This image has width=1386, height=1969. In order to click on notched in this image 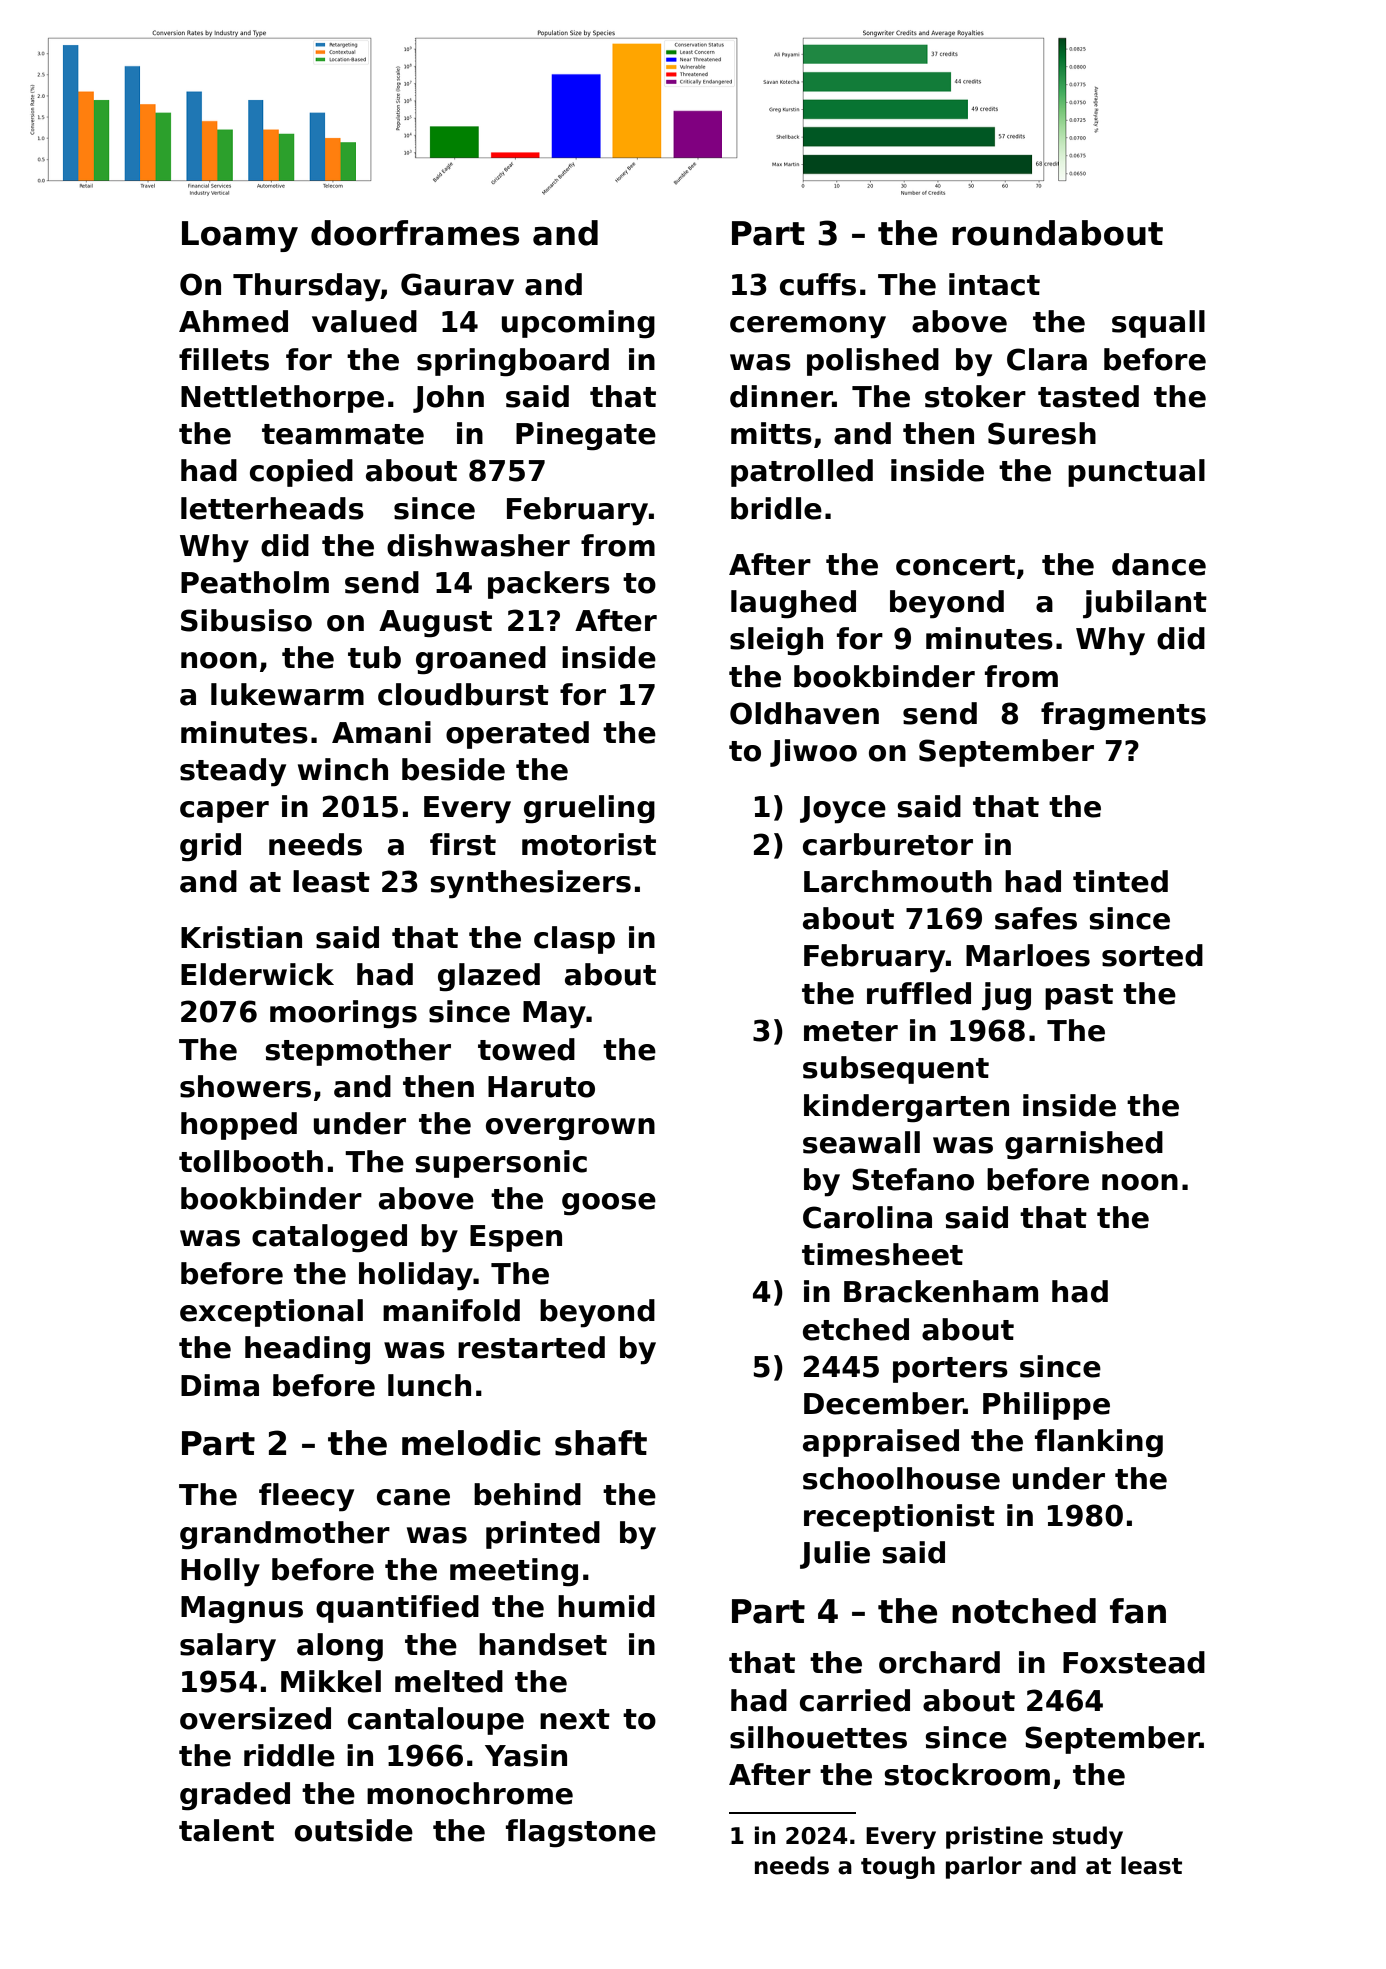, I will do `click(1024, 1611)`.
